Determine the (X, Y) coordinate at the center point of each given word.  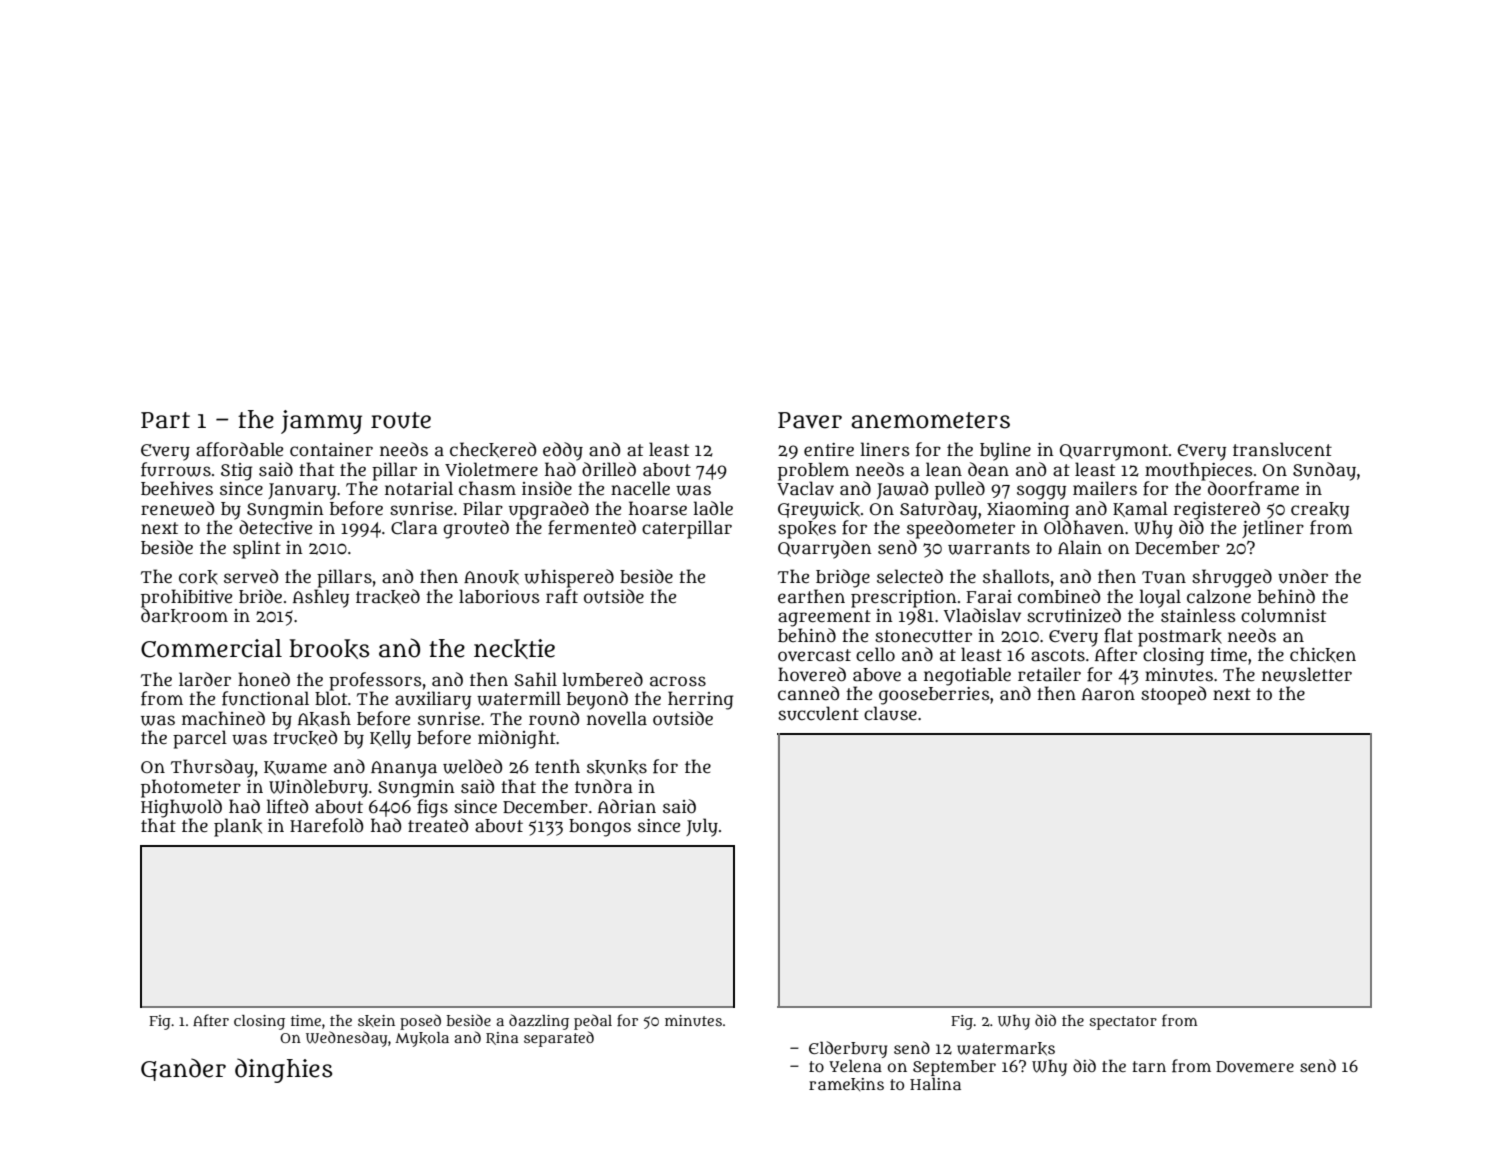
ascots (1058, 655)
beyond (597, 700)
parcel (200, 739)
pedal (593, 1022)
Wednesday (347, 1039)
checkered (493, 450)
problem (813, 471)
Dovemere (1255, 1066)
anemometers (930, 420)
